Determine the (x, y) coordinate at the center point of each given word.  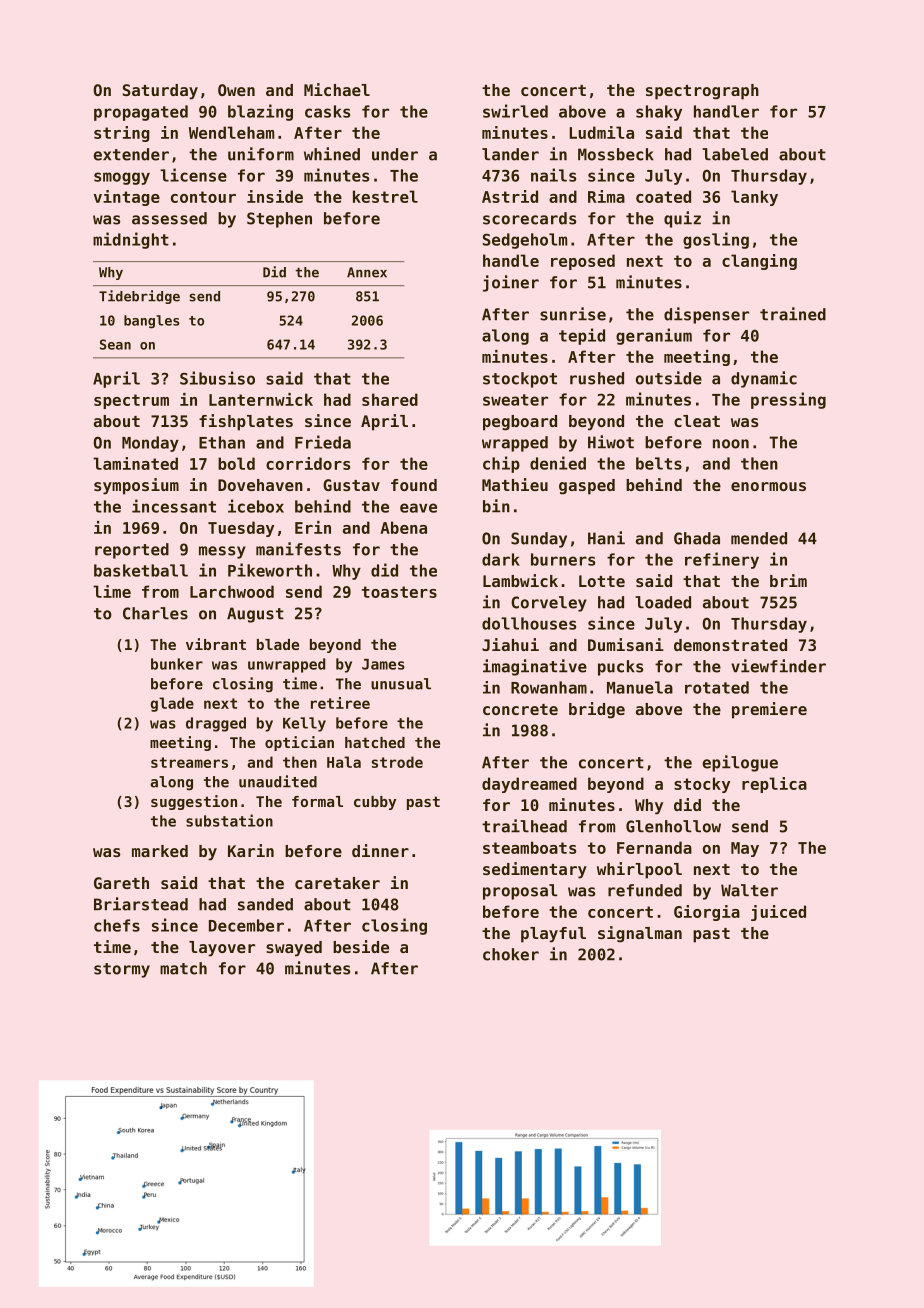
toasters (399, 592)
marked (160, 851)
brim (788, 580)
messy (222, 552)
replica (774, 785)
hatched (375, 742)
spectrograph (702, 92)
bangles (152, 322)
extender (131, 154)
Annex (367, 272)
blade (278, 644)
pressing (788, 400)
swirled (515, 111)
